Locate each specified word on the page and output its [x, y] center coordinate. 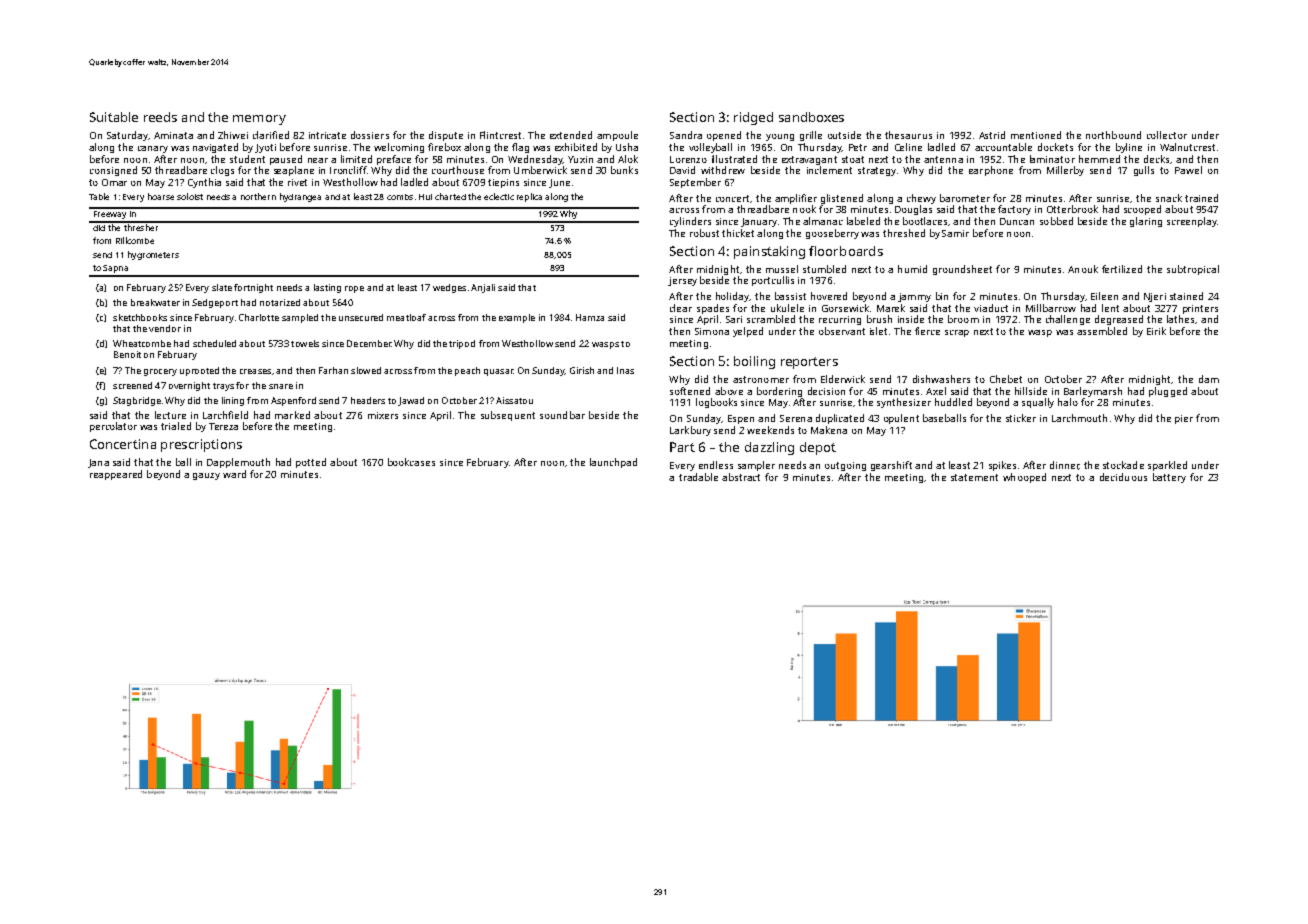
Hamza [590, 317]
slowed [366, 370]
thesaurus [908, 135]
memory [259, 120]
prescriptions [201, 445]
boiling [754, 362]
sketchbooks [140, 317]
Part [682, 447]
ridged [753, 118]
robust [704, 233]
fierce [927, 331]
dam [1209, 379]
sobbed [1056, 221]
